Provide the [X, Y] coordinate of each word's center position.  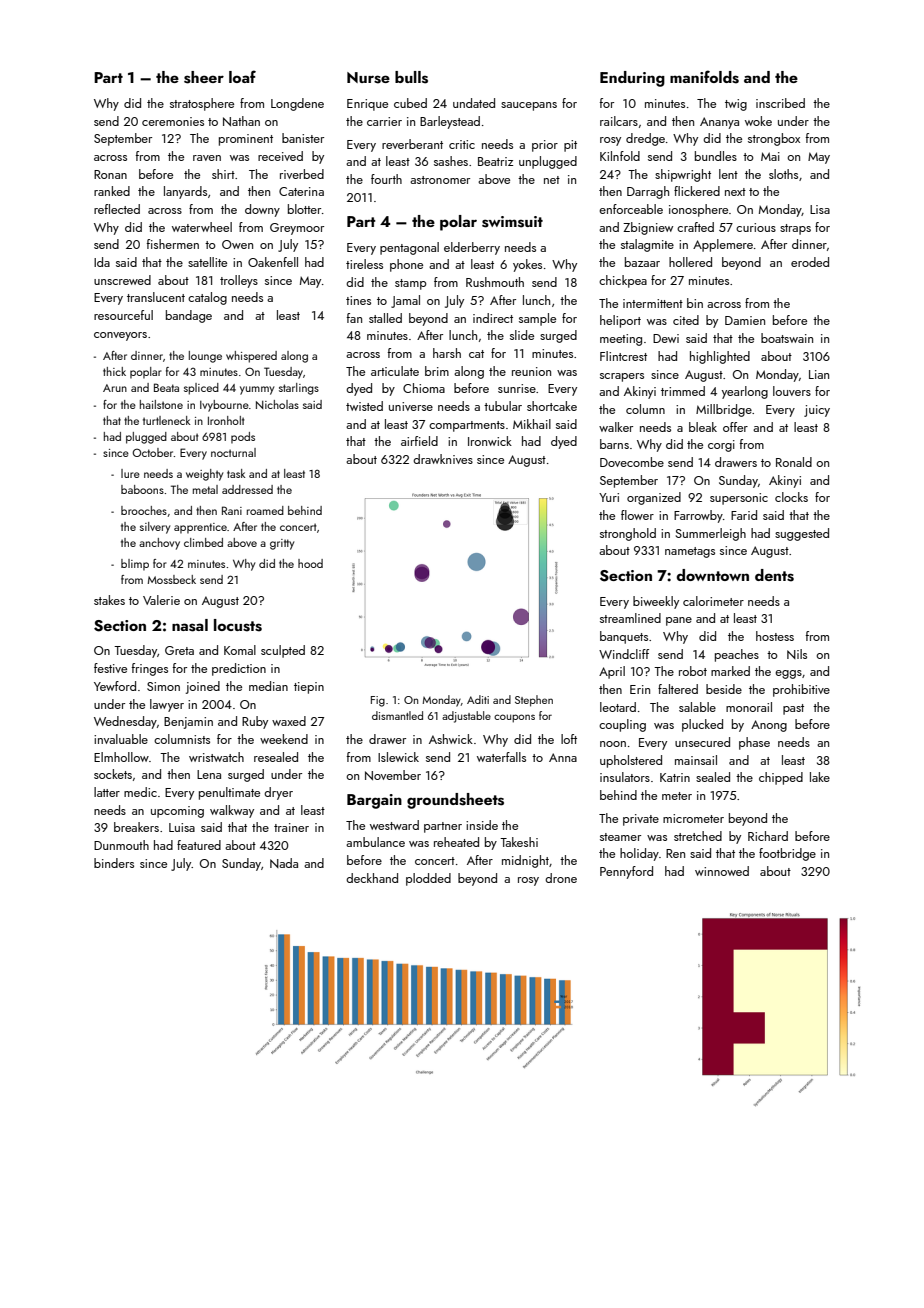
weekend [284, 739]
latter [107, 792]
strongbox [774, 139]
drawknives [443, 459]
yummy [257, 390]
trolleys [239, 281]
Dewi [666, 338]
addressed [247, 489]
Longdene [297, 104]
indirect [493, 318]
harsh [447, 353]
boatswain [787, 338]
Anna [563, 757]
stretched [698, 836]
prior [545, 146]
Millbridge [724, 410]
